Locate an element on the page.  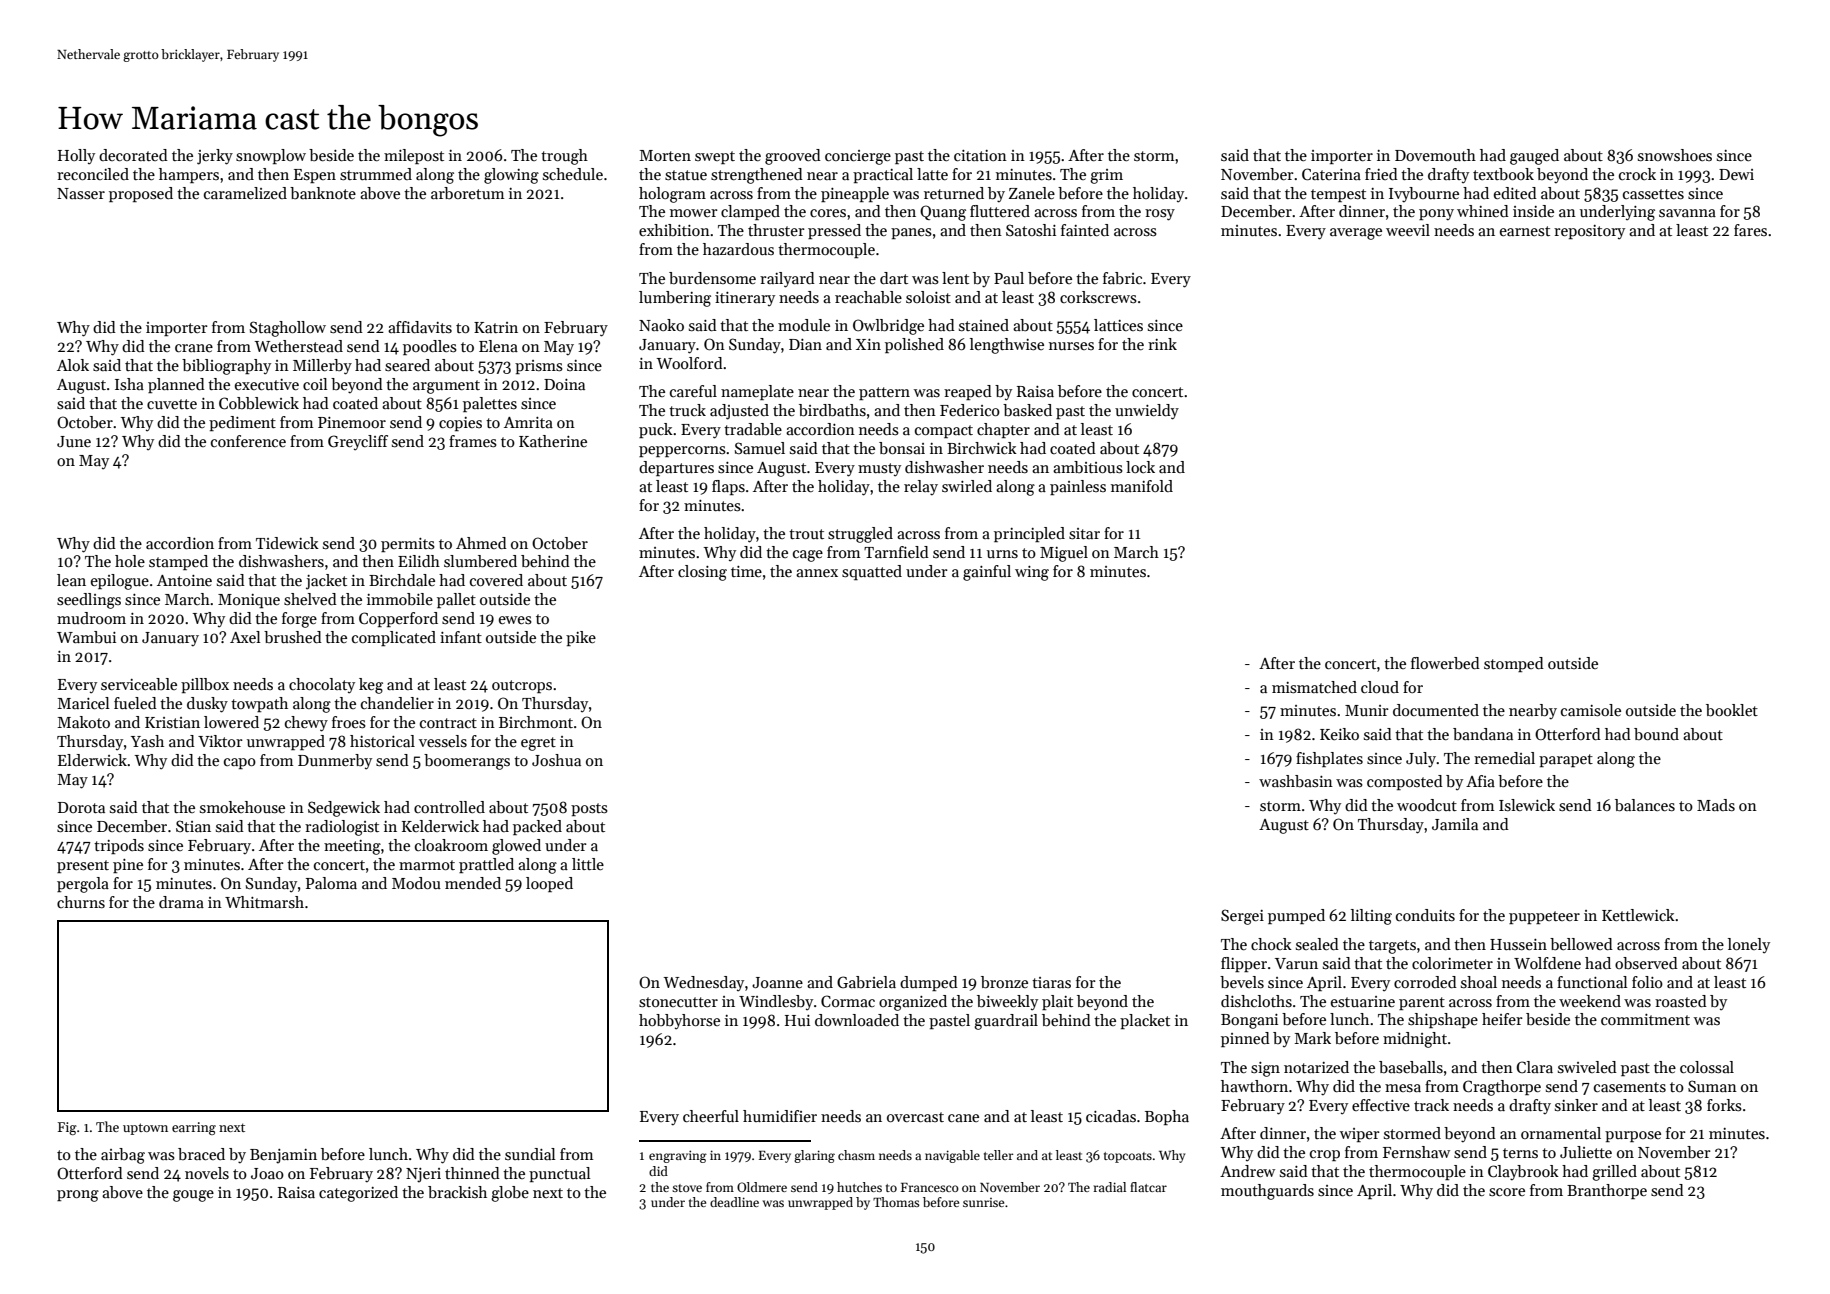
railyard is located at coordinates (787, 280).
